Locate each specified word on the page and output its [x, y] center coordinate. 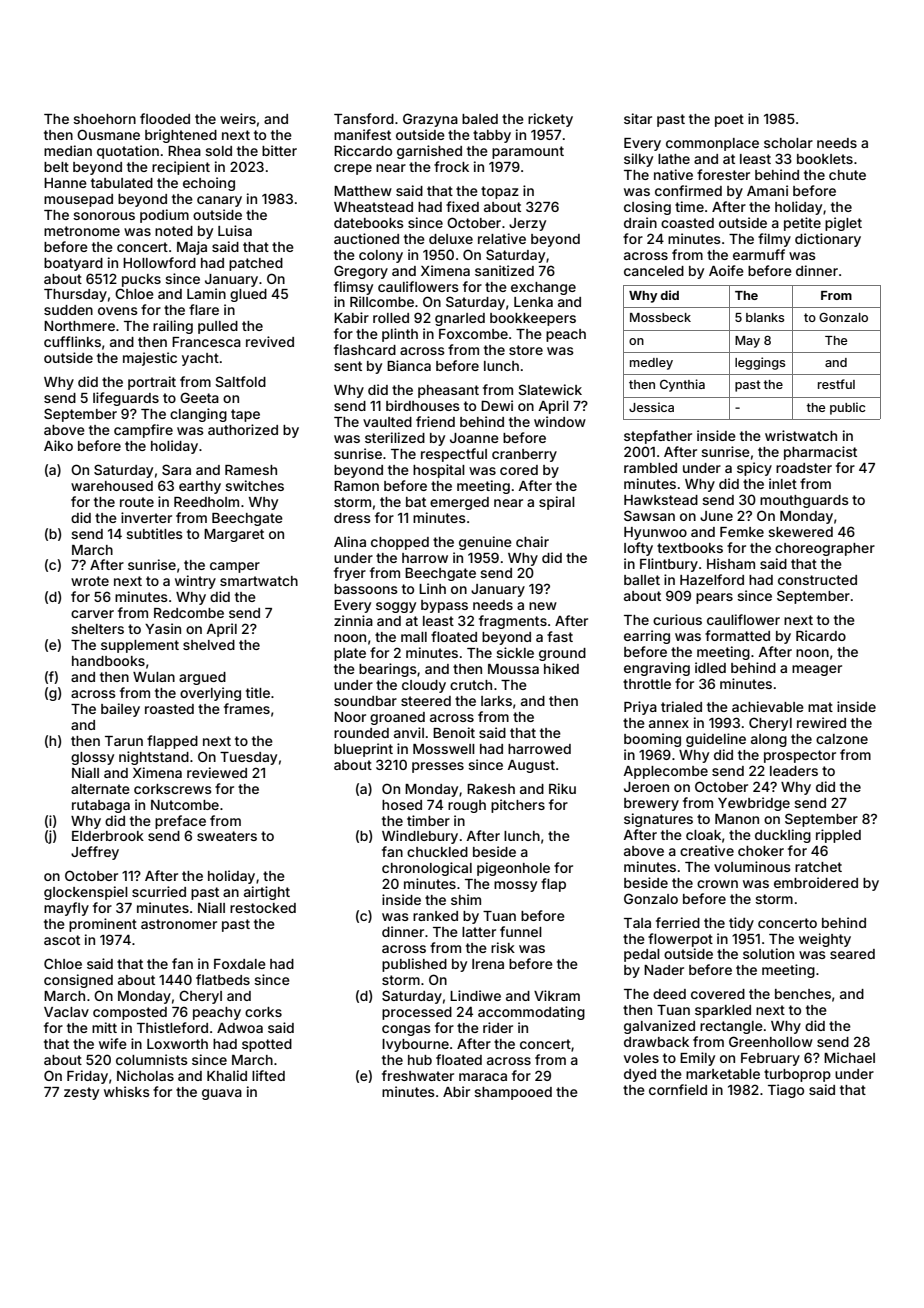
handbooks [108, 661]
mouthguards [804, 501]
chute [847, 175]
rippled [838, 836]
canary [219, 201]
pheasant [448, 391]
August [531, 766]
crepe [353, 169]
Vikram [557, 995]
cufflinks [72, 341]
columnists [152, 1059]
